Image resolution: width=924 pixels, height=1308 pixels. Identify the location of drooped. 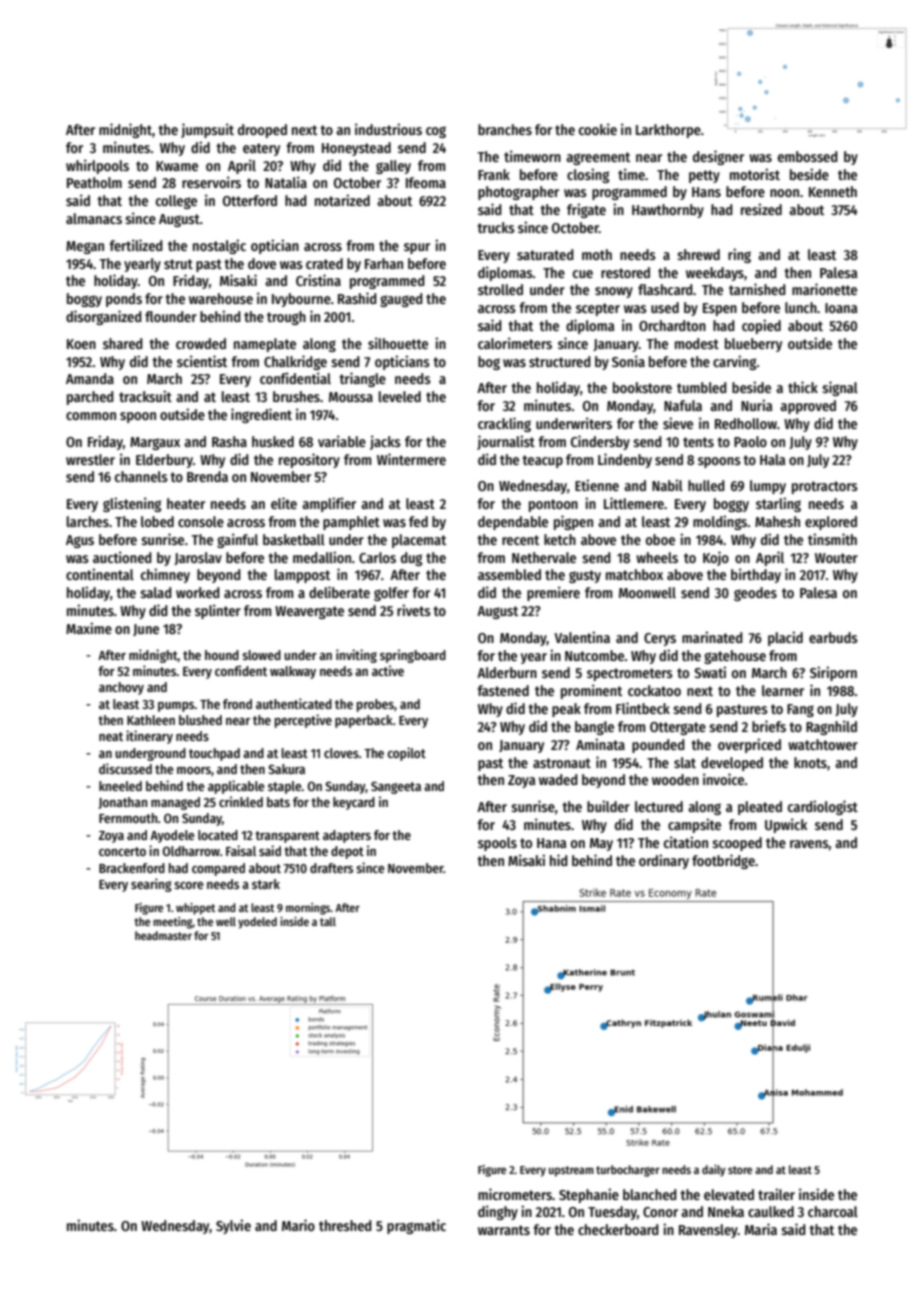
(262, 131).
